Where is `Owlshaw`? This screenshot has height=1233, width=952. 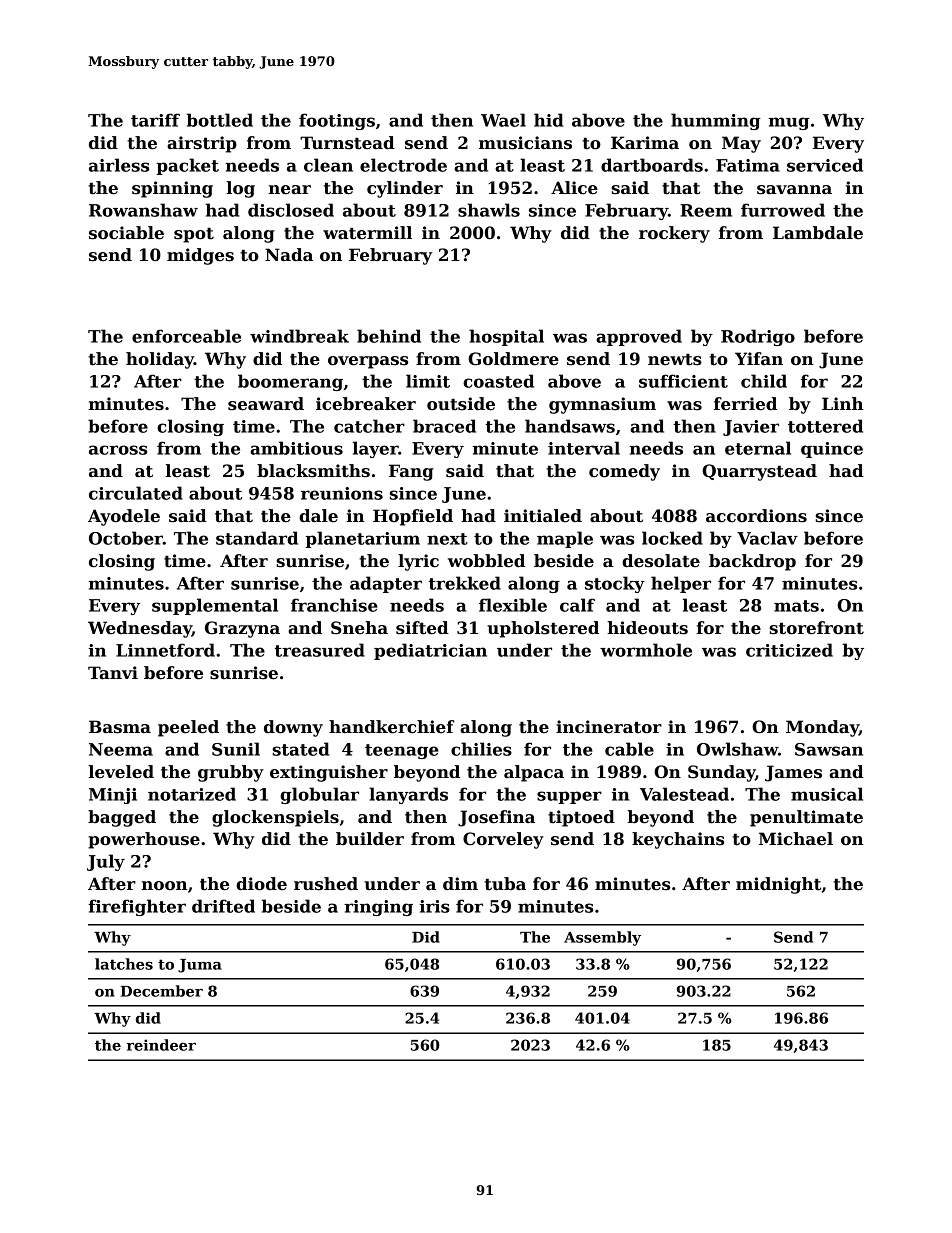 Owlshaw is located at coordinates (737, 749).
